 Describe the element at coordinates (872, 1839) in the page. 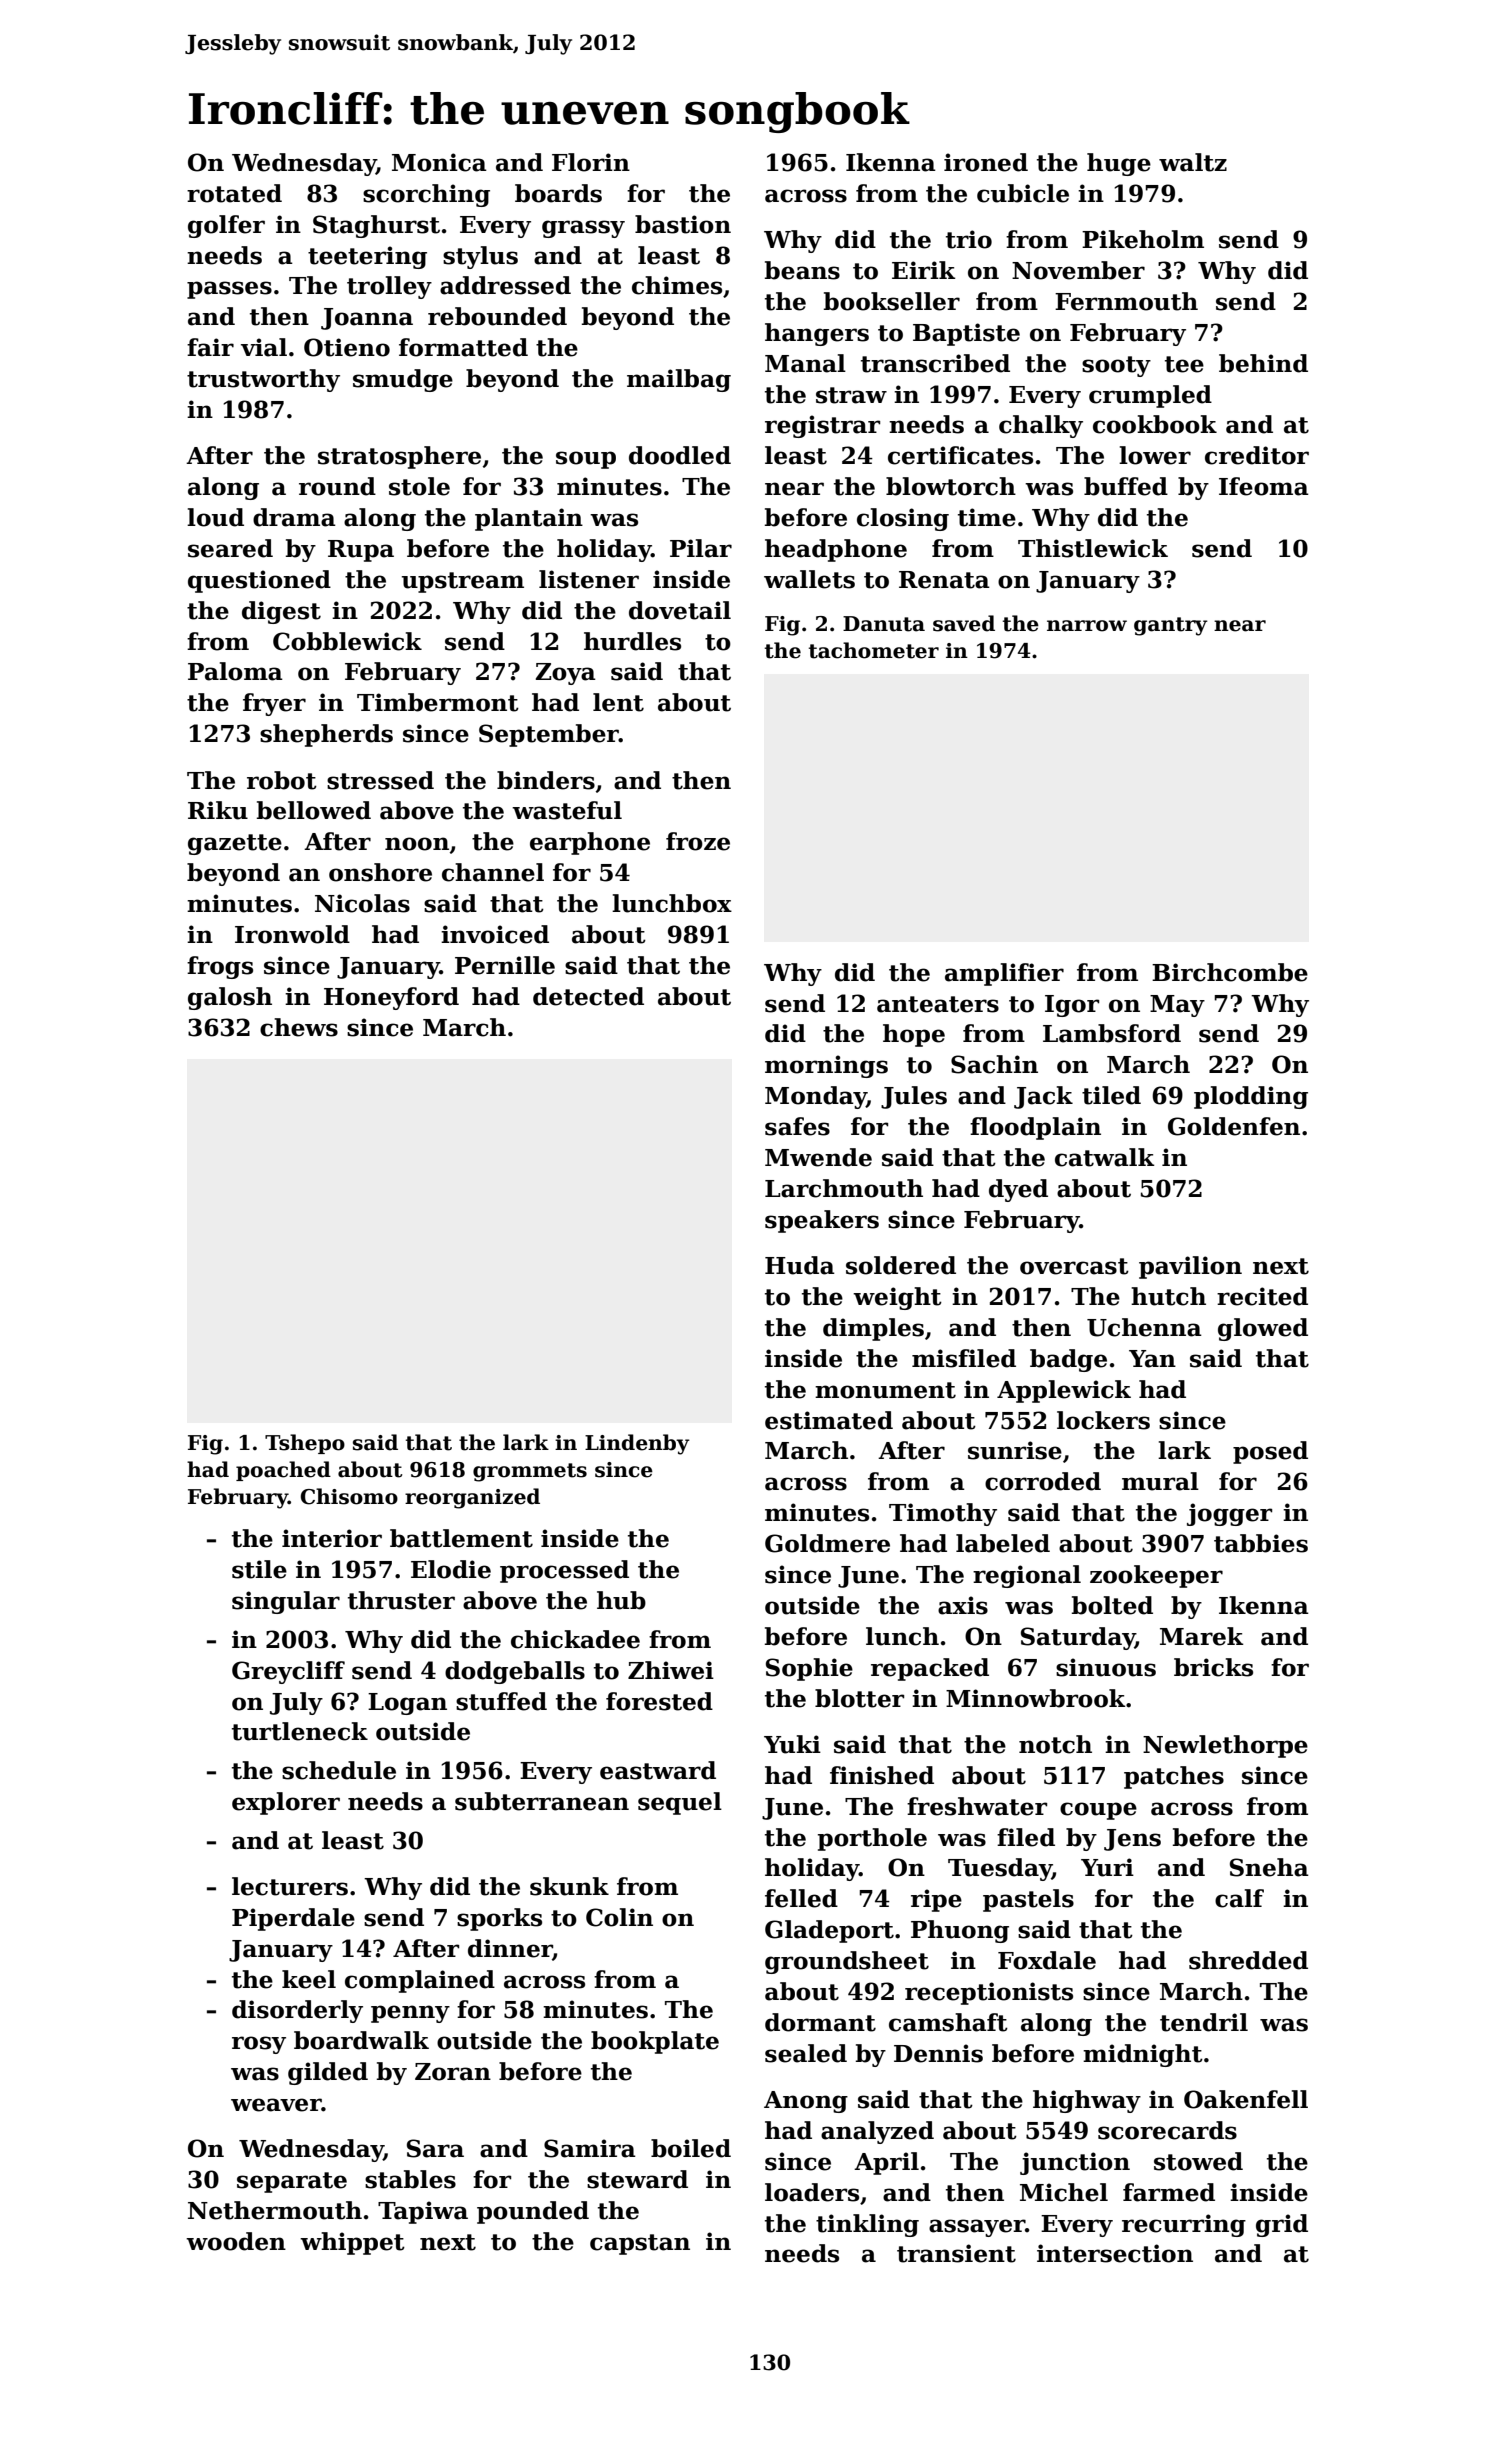

I see `porthole` at that location.
